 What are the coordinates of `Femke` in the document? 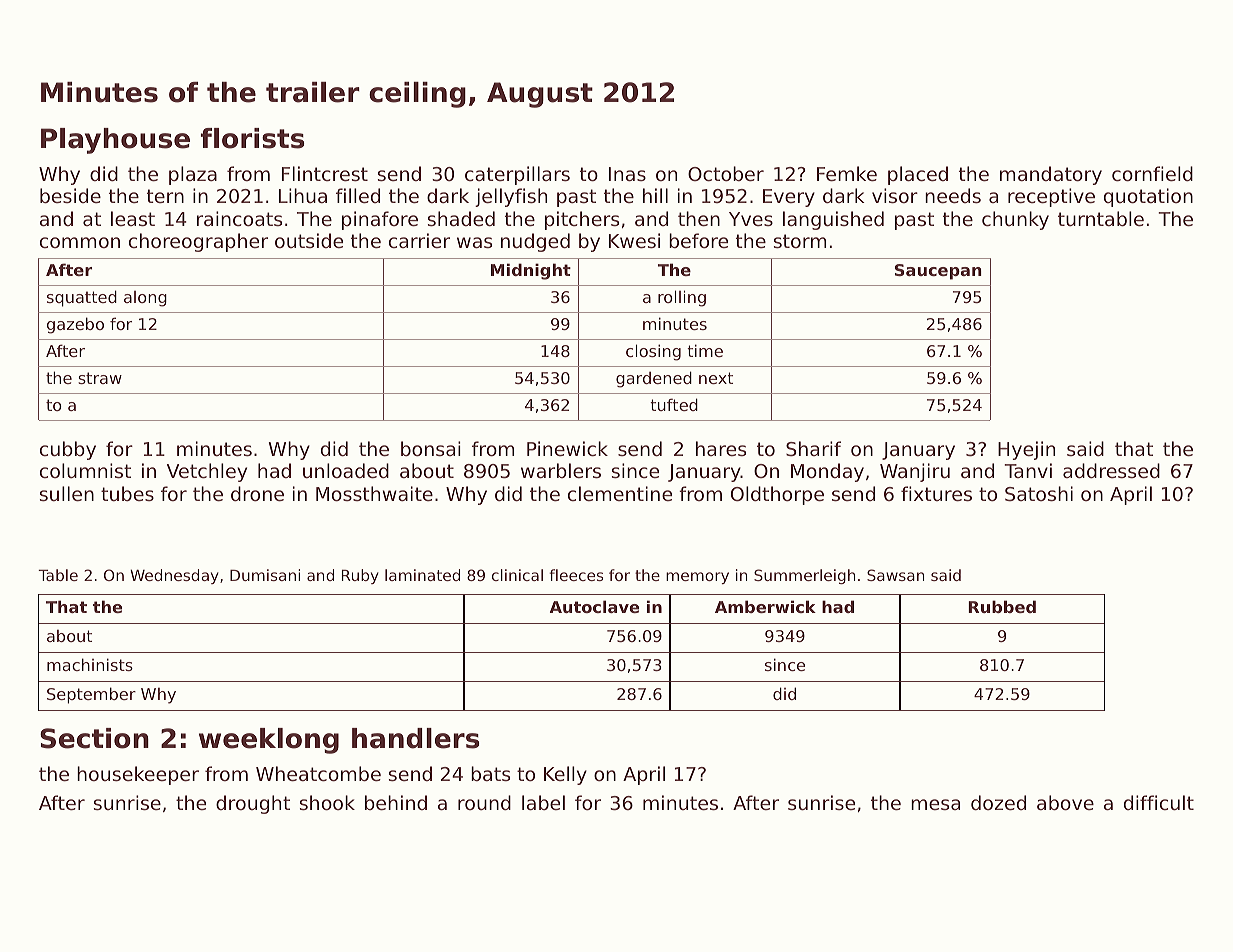 It's located at (847, 173).
